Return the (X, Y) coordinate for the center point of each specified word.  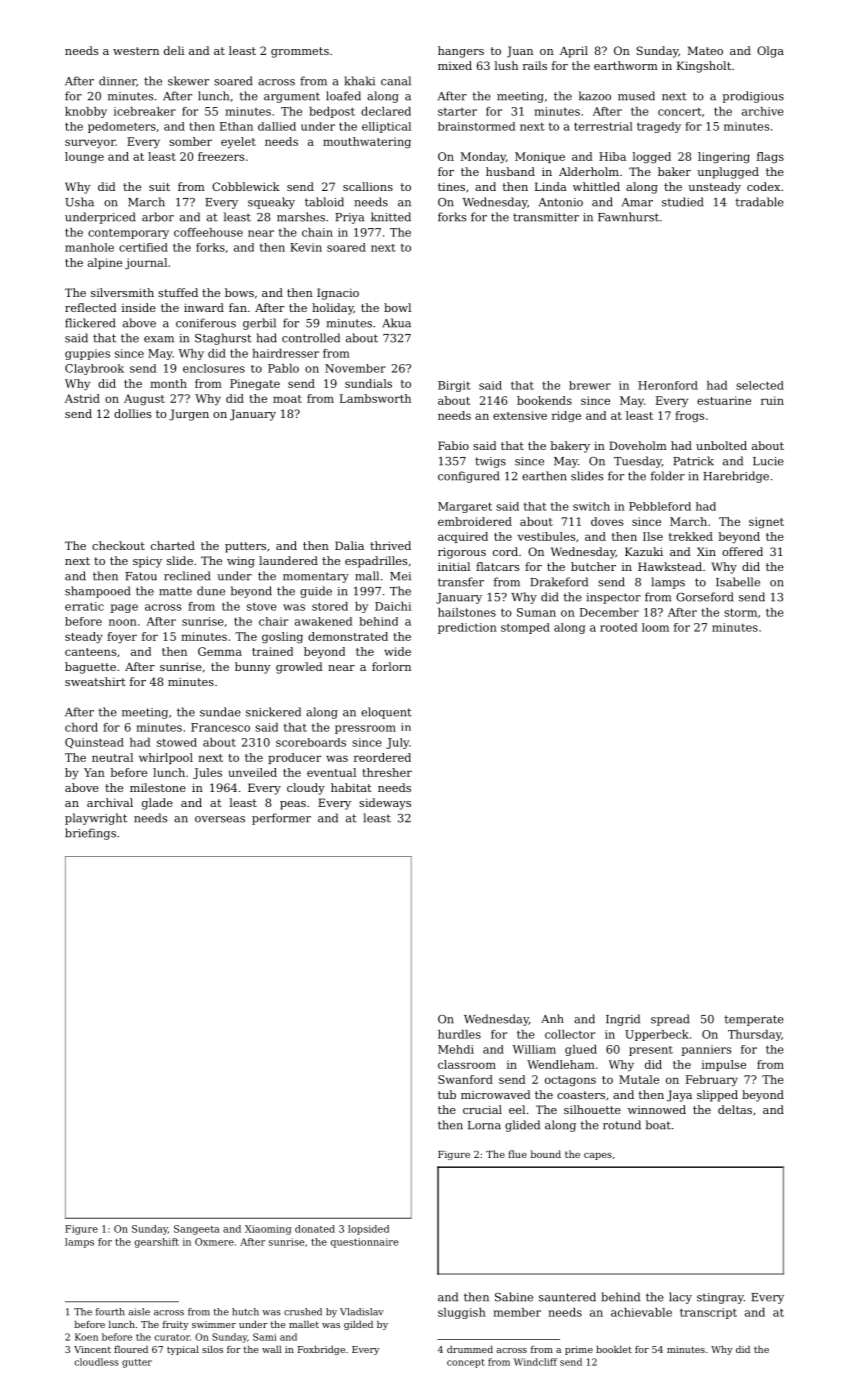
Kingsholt (704, 67)
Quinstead (94, 743)
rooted (618, 627)
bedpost (332, 112)
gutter (137, 1363)
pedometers (122, 127)
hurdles (459, 1034)
